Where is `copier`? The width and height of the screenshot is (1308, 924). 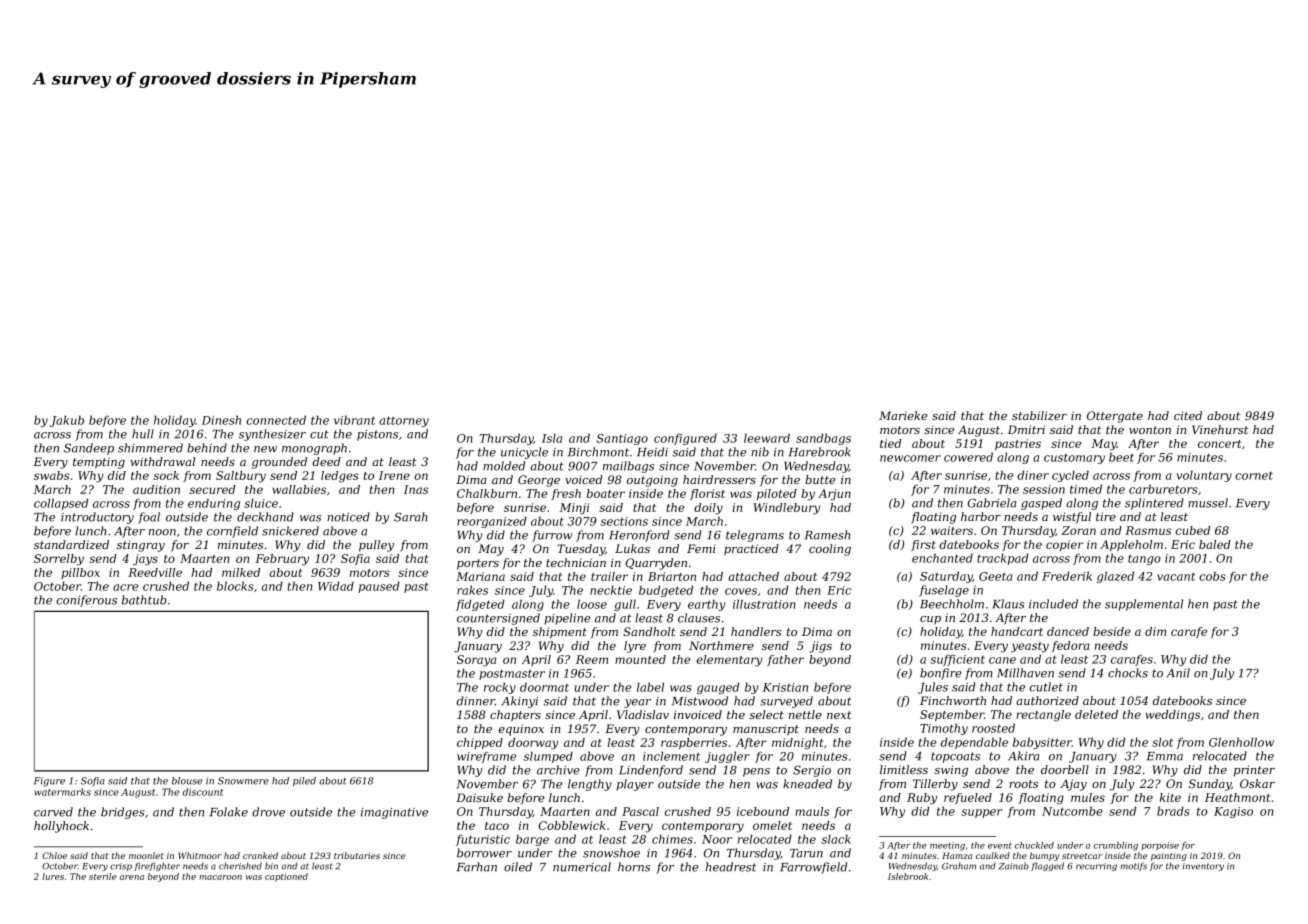 copier is located at coordinates (1064, 545).
